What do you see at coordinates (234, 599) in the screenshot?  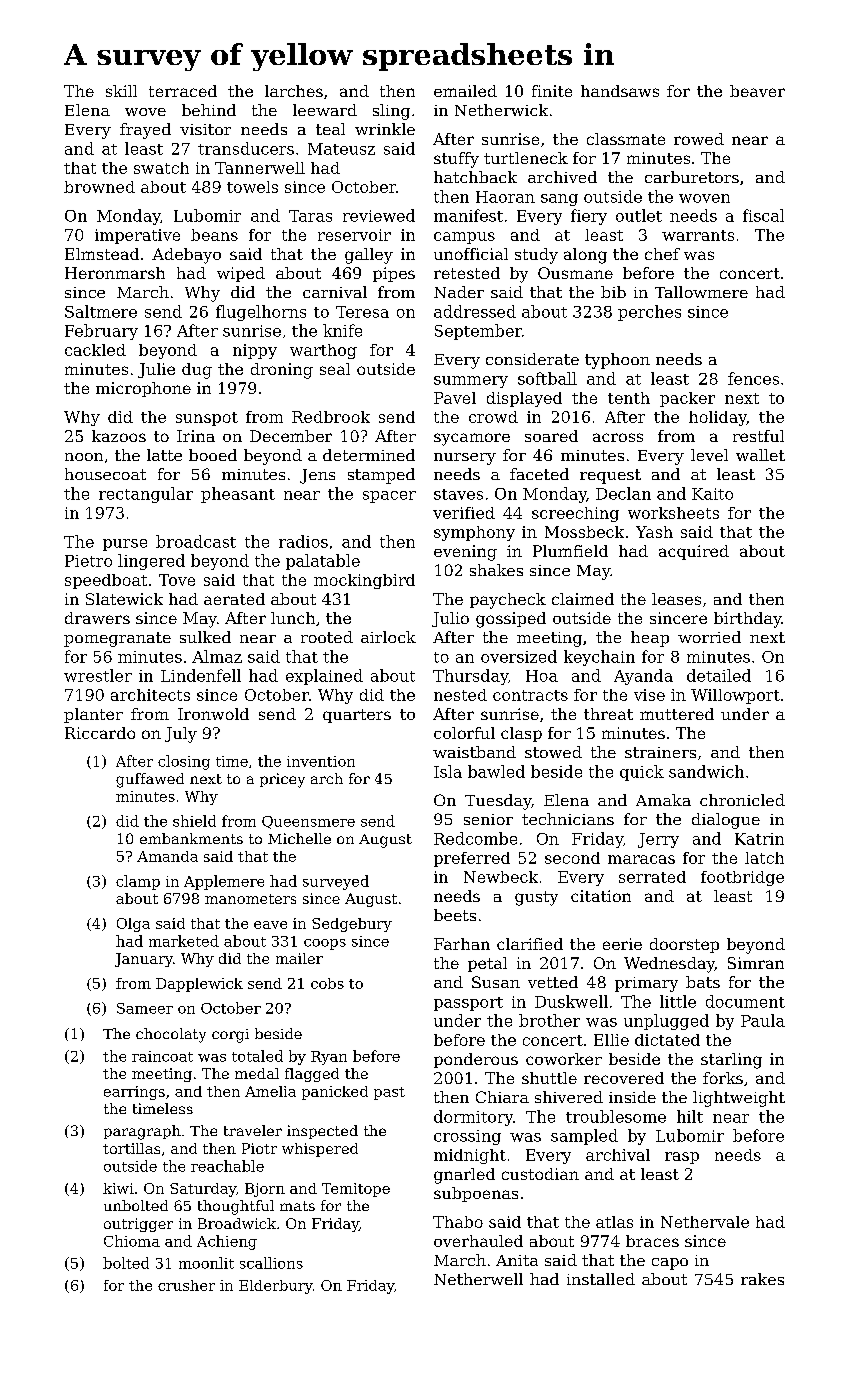 I see `aerated` at bounding box center [234, 599].
